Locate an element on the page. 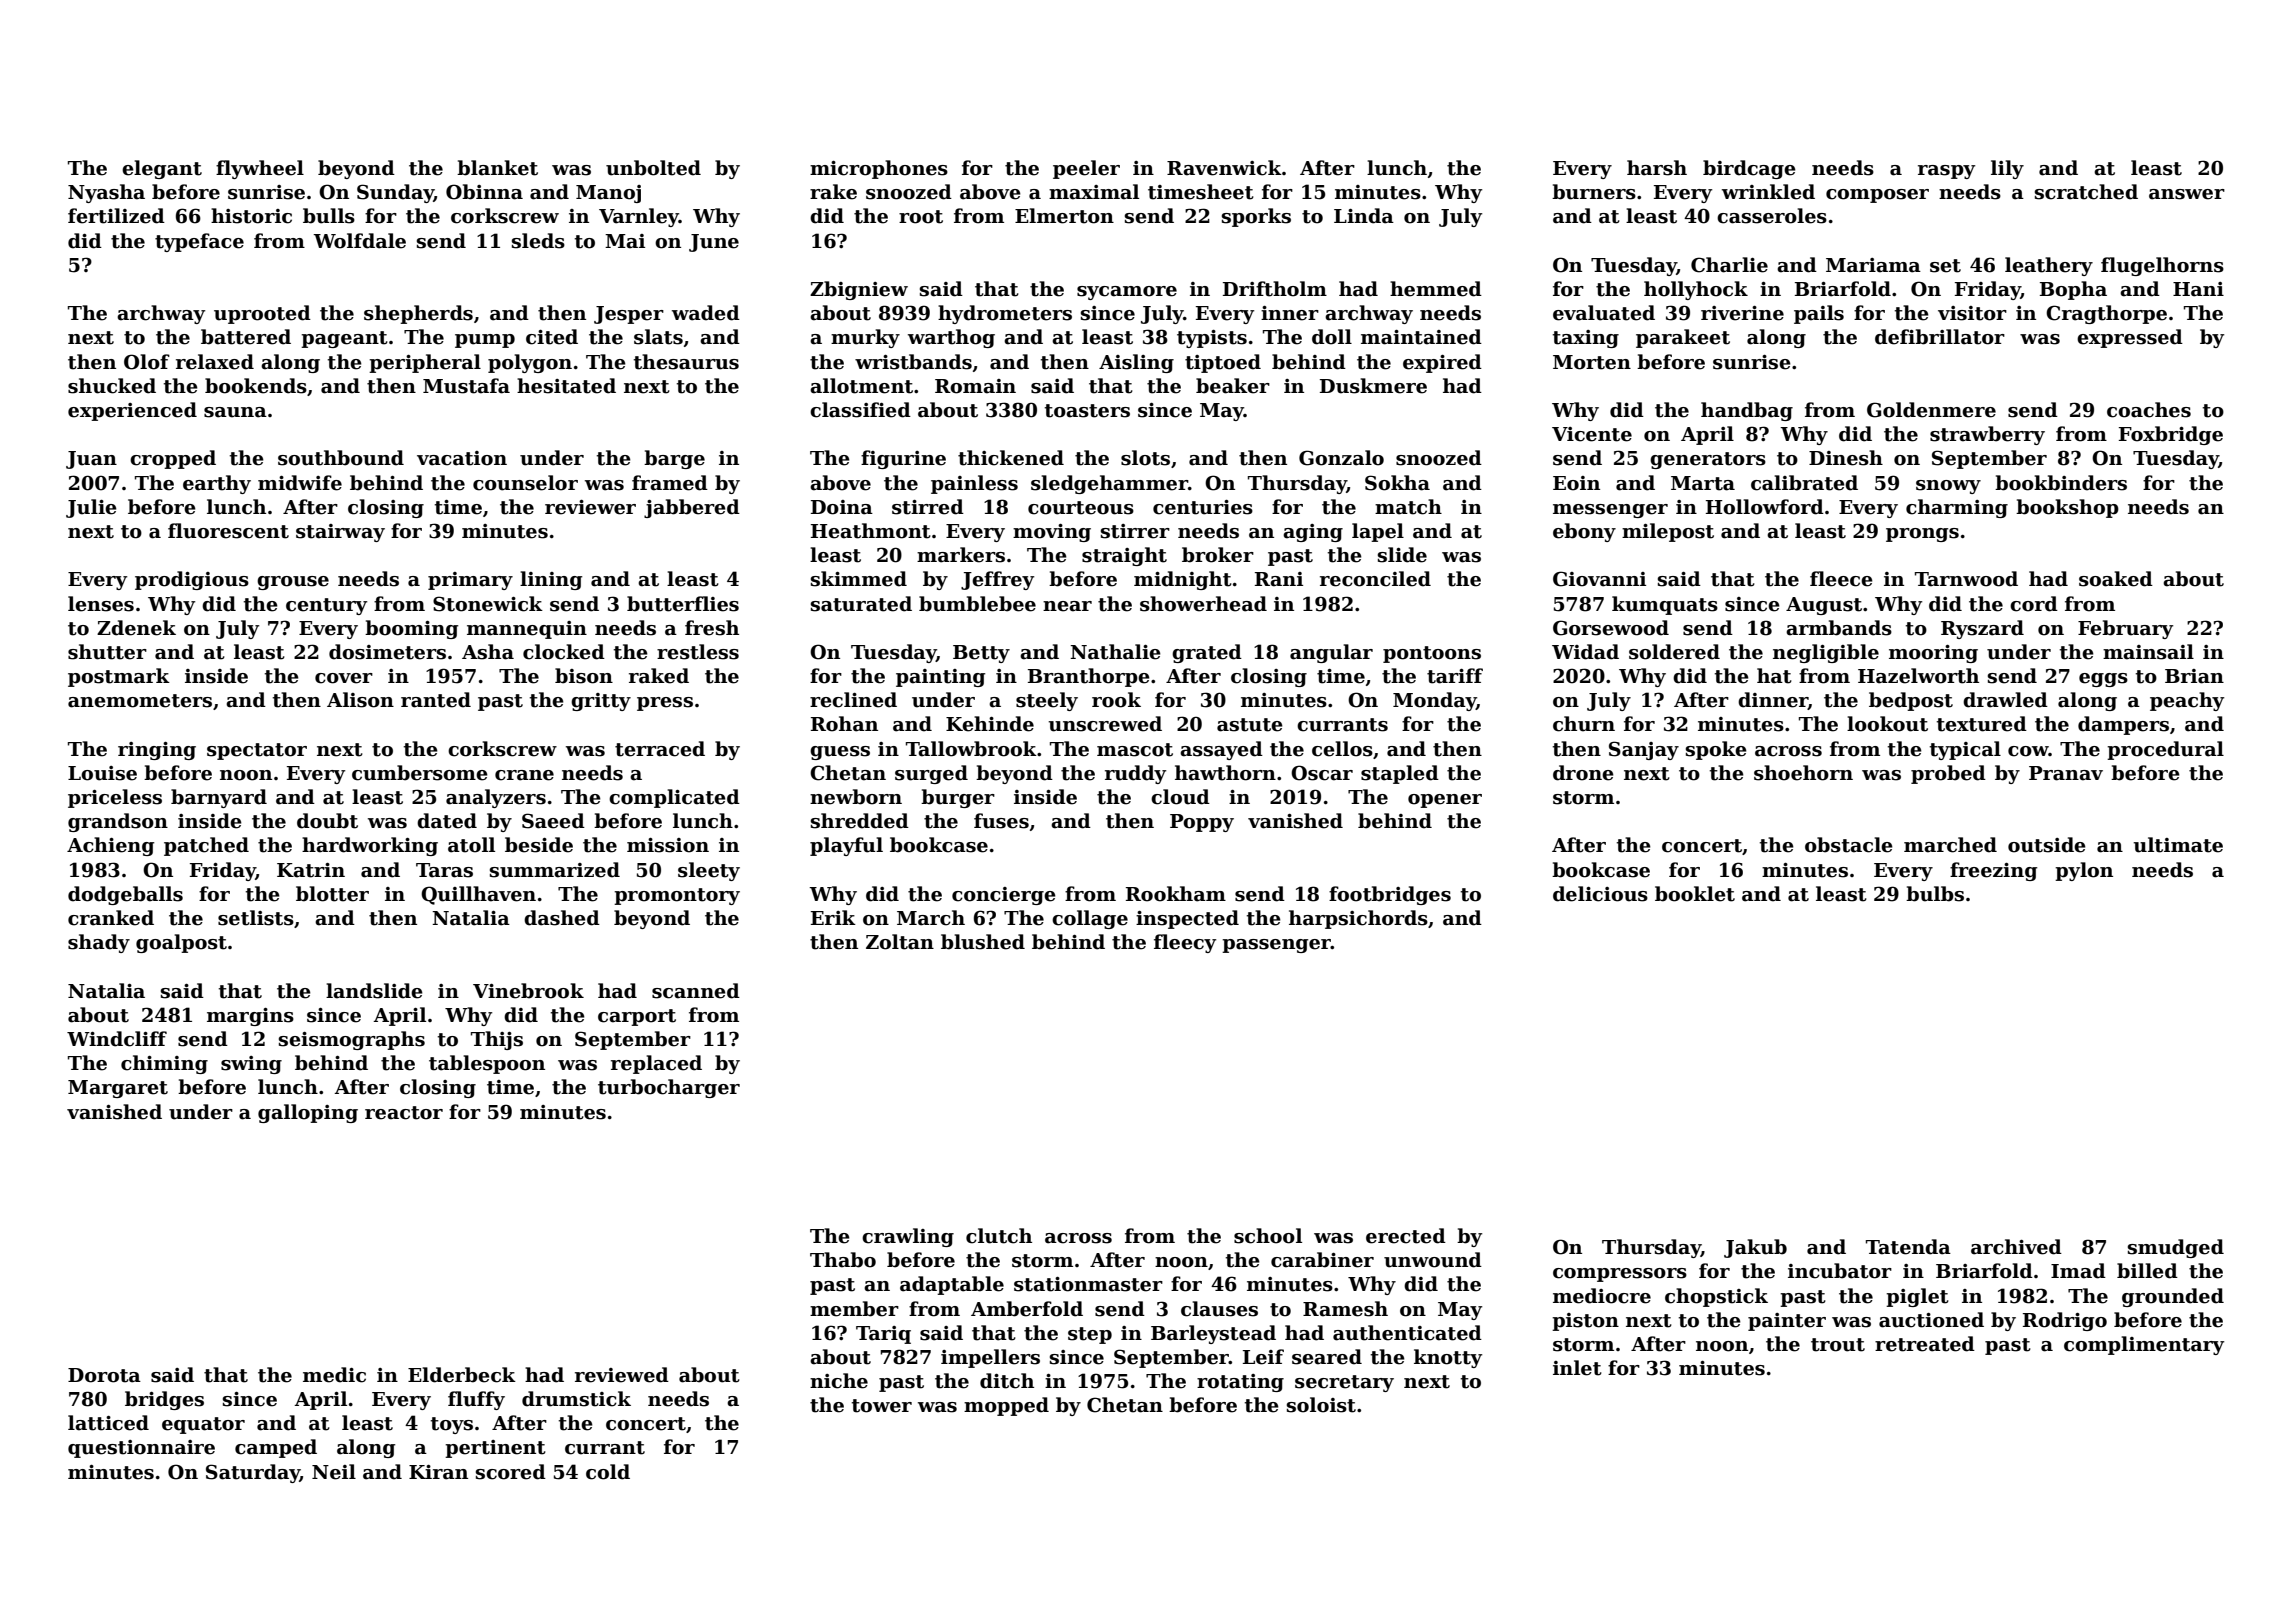  birdcage is located at coordinates (1749, 169).
